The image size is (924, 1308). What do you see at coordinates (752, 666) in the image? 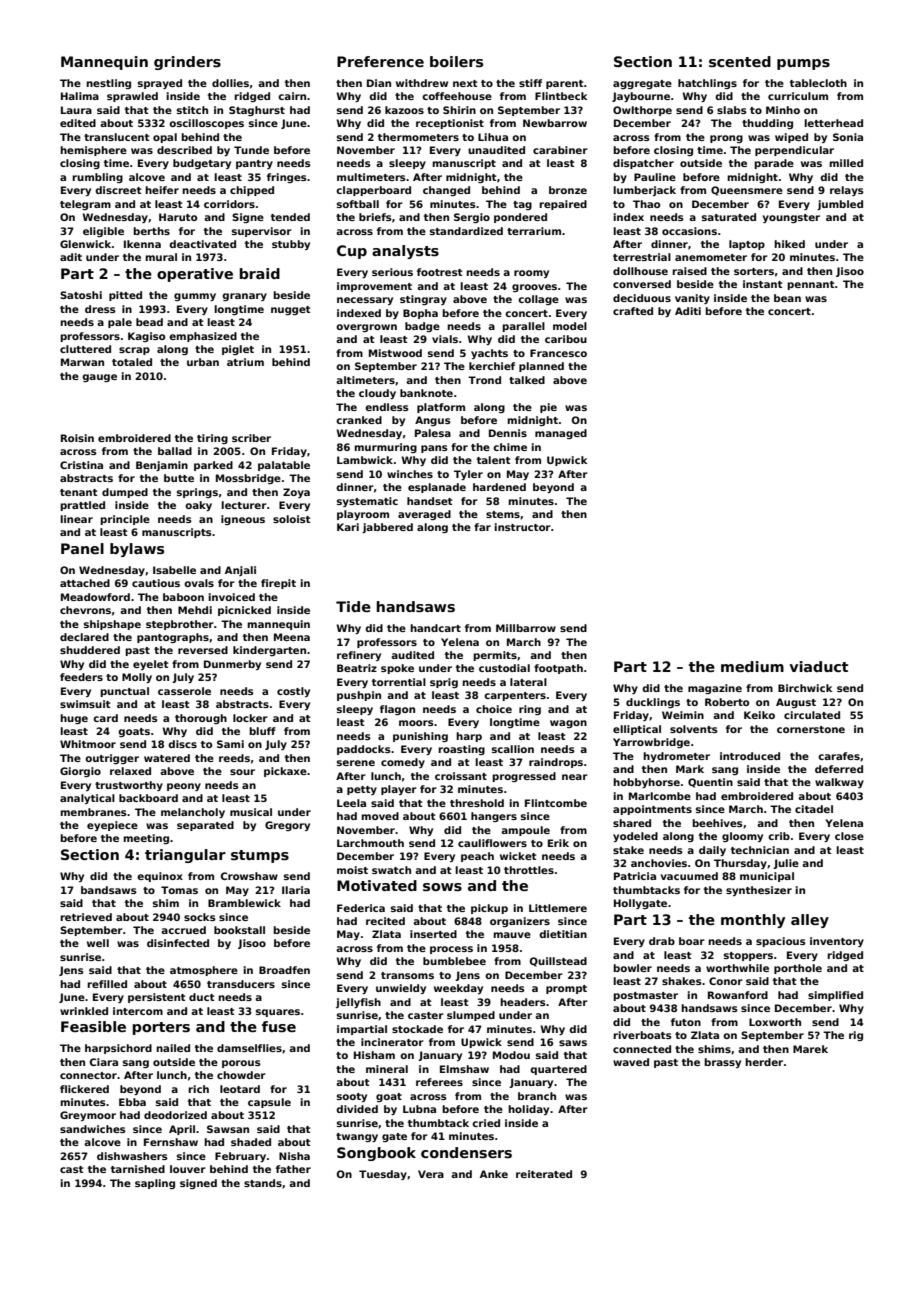
I see `medium` at bounding box center [752, 666].
